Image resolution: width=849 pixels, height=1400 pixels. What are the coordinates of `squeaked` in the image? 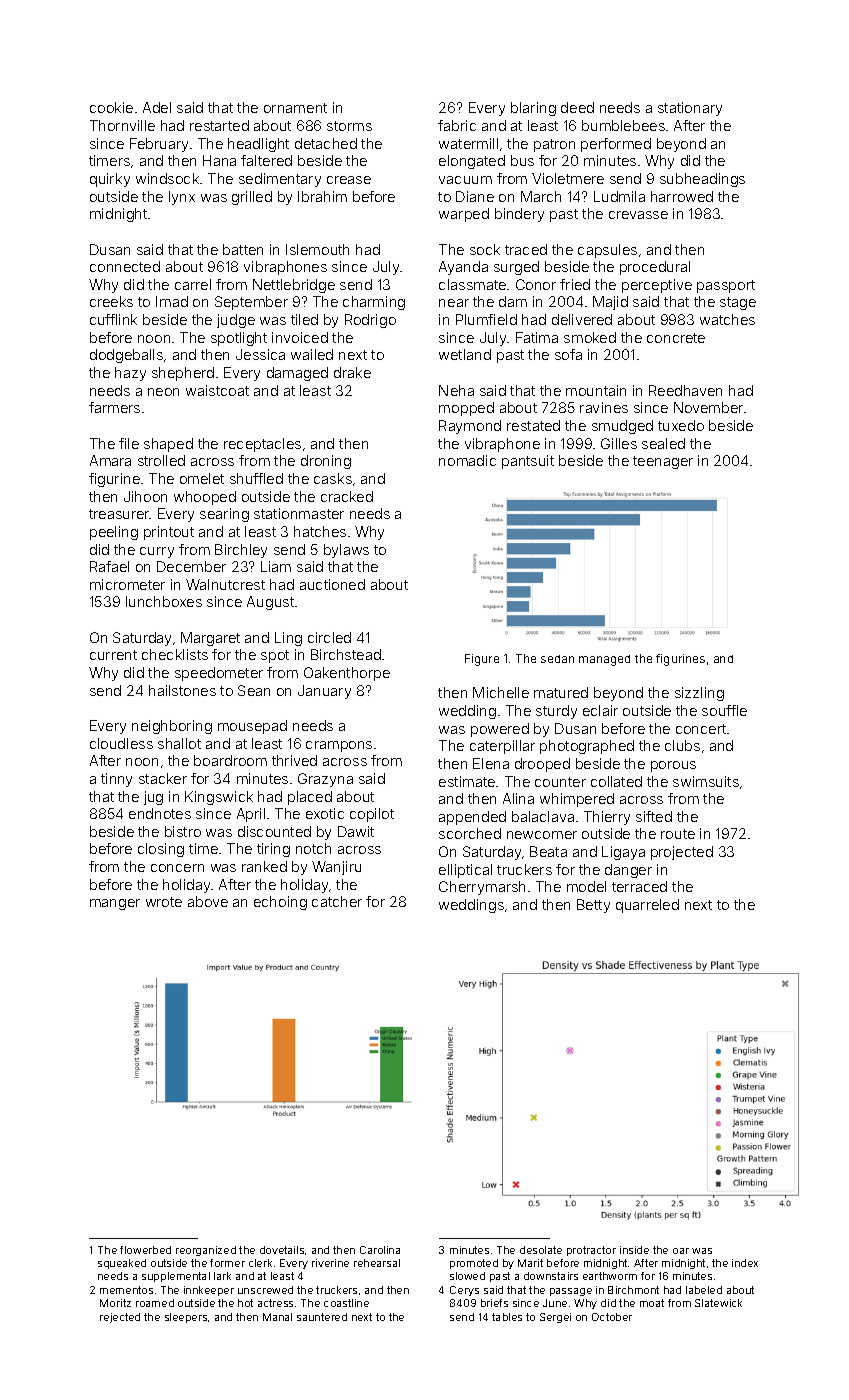 It's located at (122, 1264).
